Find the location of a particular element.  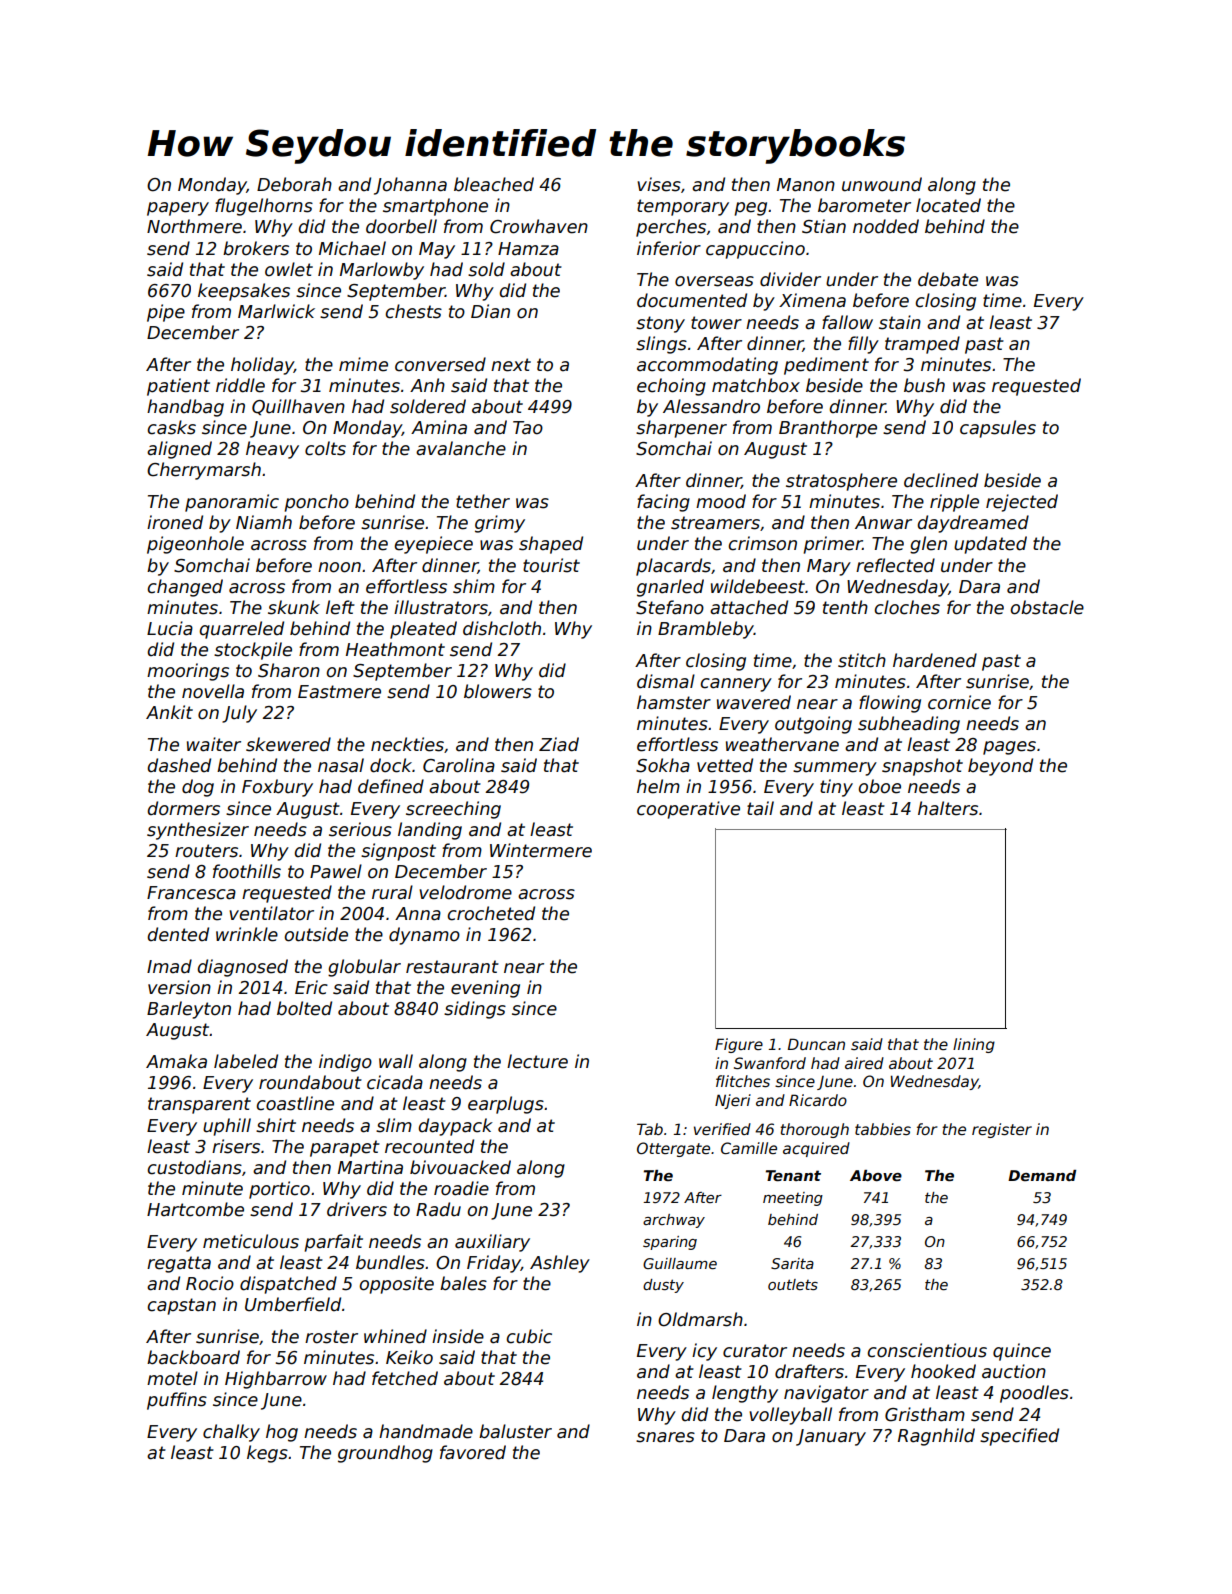

papery is located at coordinates (178, 209).
